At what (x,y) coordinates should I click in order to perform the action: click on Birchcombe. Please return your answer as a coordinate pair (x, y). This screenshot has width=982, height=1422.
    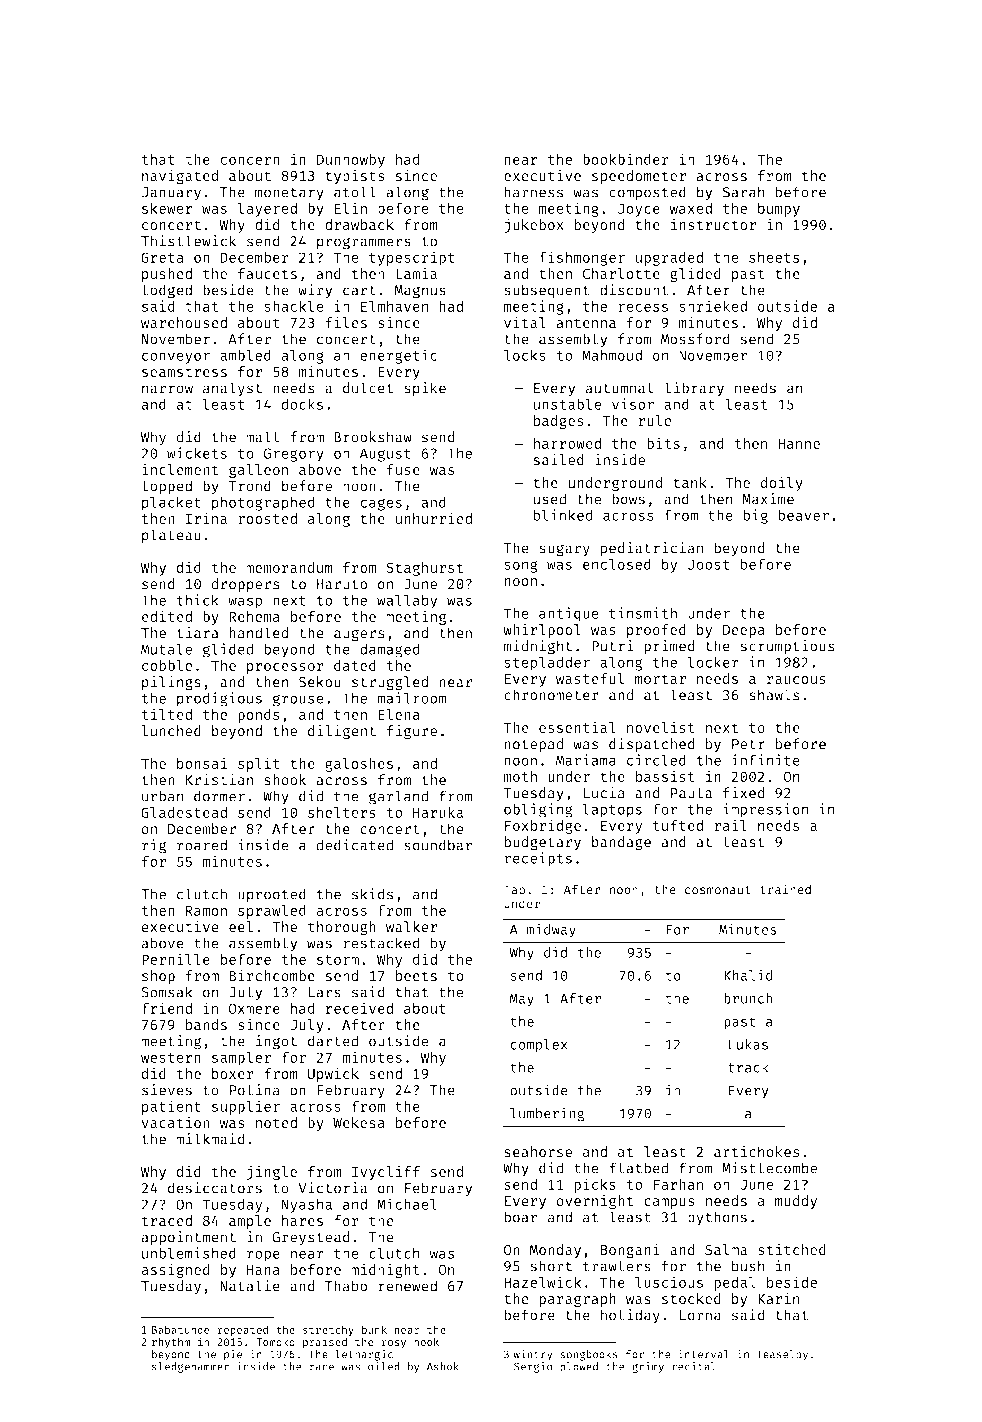
    Looking at the image, I should click on (272, 976).
